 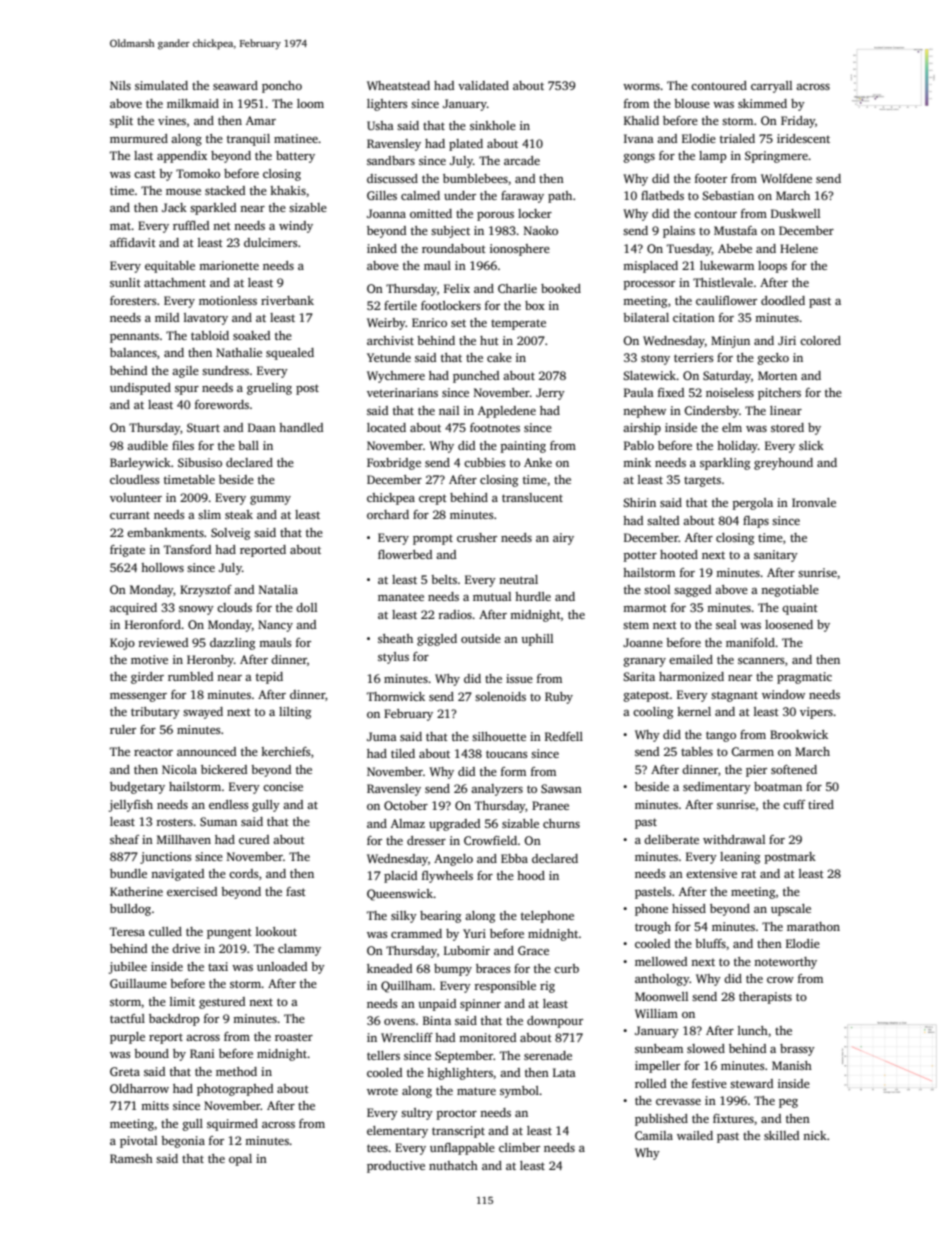 What do you see at coordinates (151, 1053) in the page?
I see `bound` at bounding box center [151, 1053].
